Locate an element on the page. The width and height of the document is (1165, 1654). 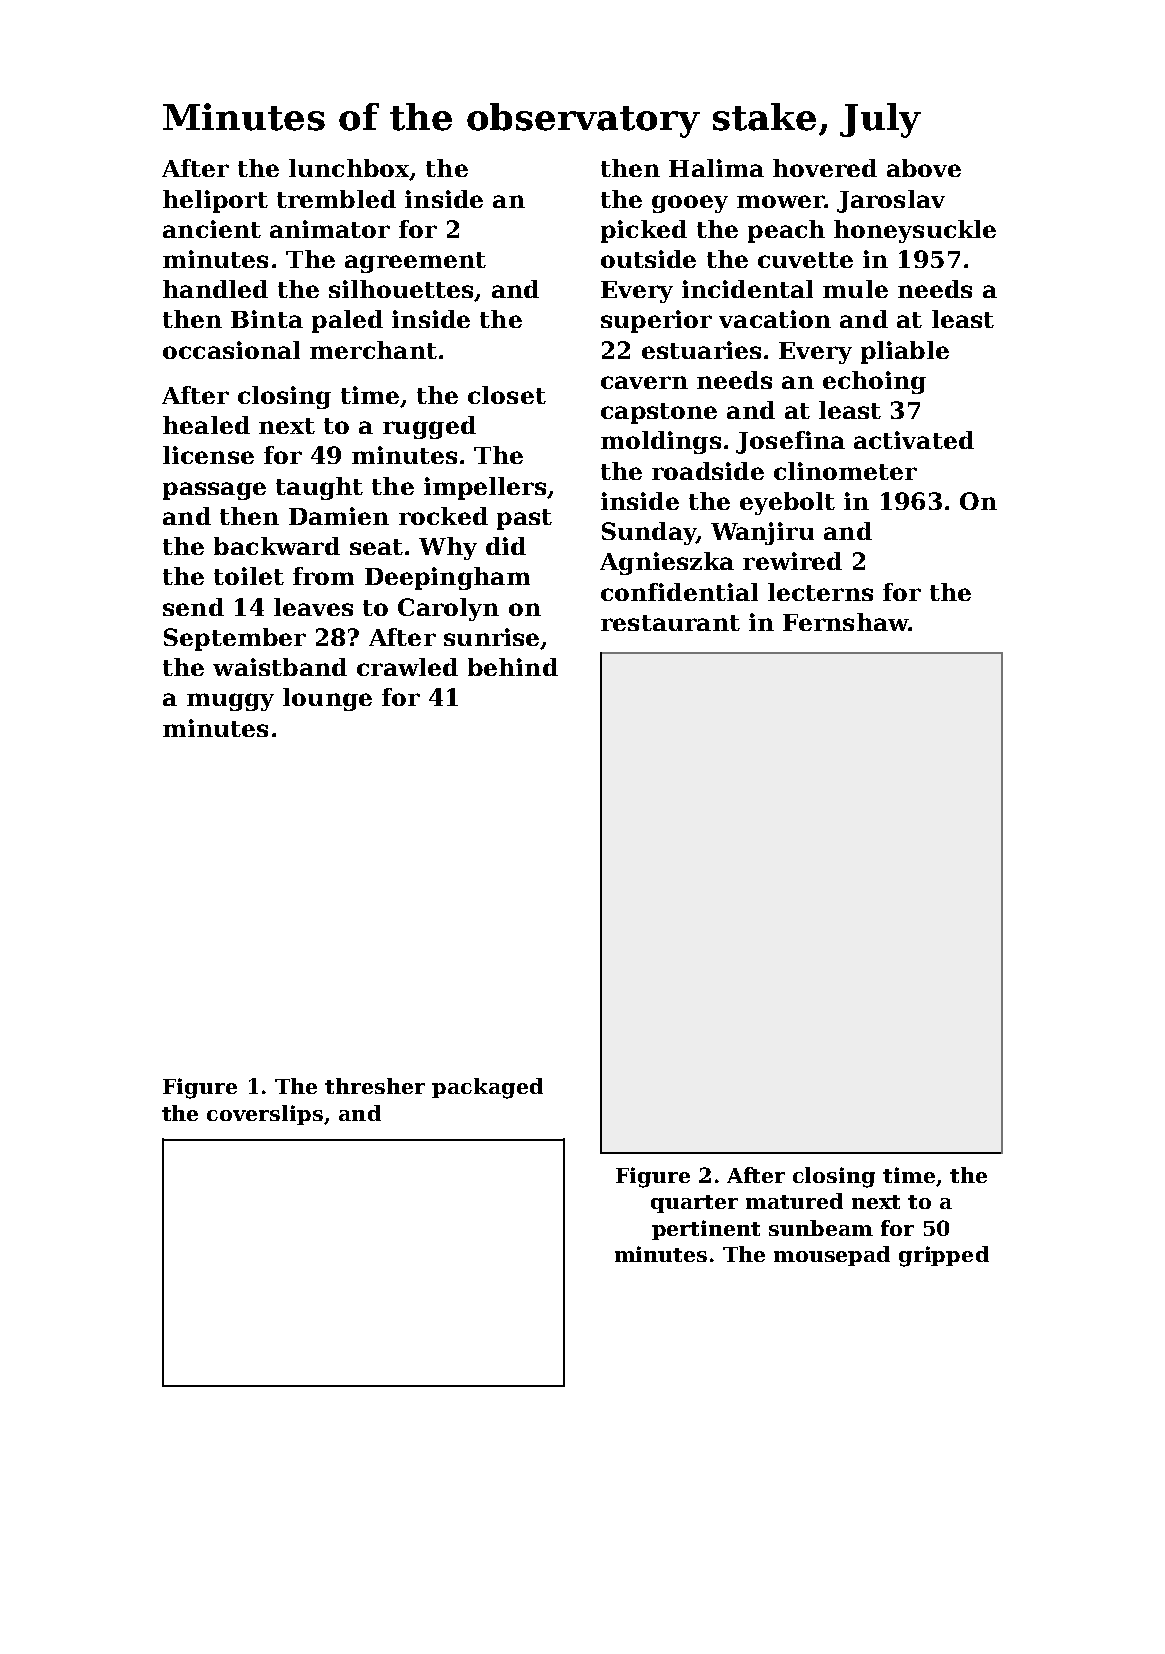
lecterns is located at coordinates (820, 592).
